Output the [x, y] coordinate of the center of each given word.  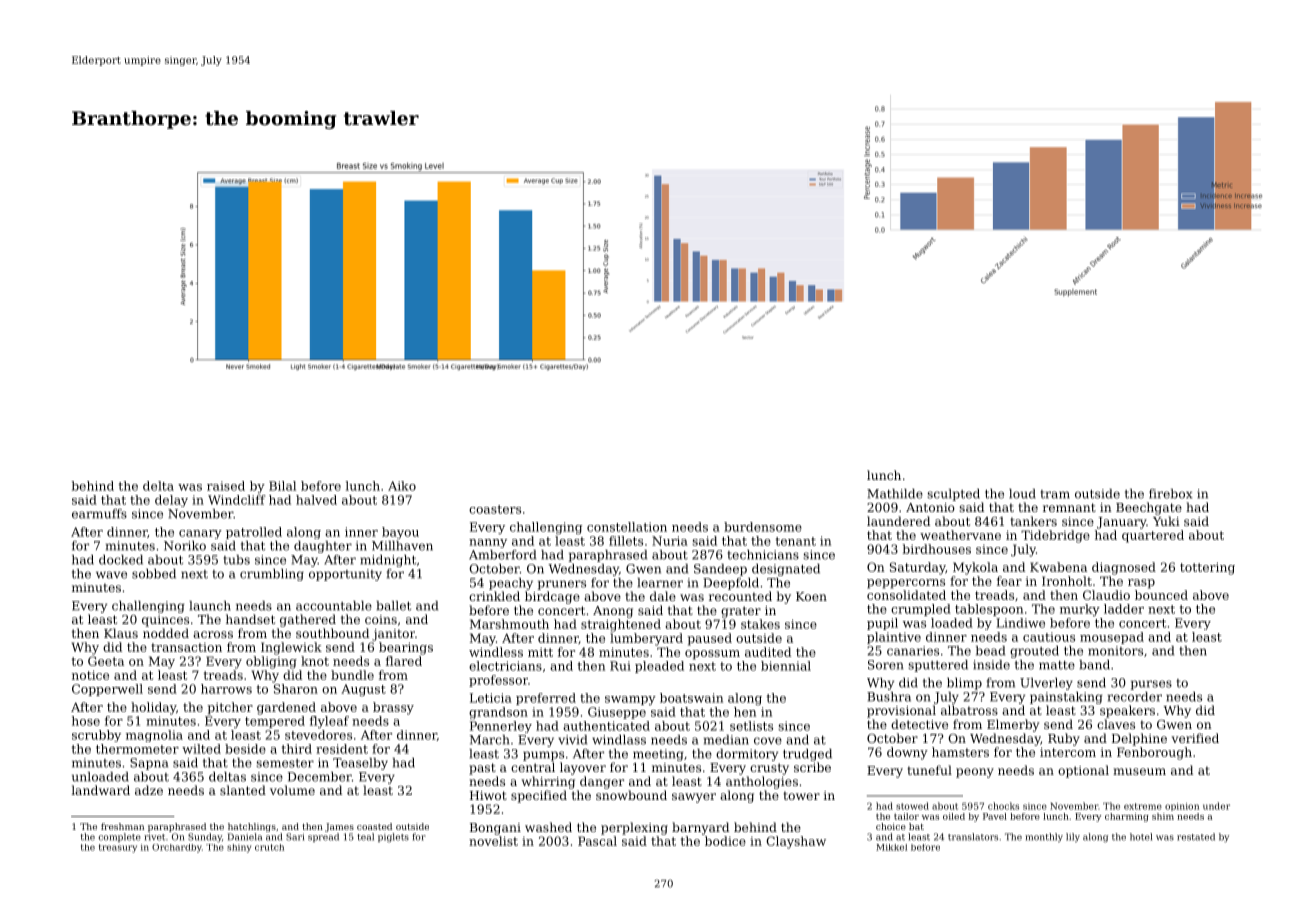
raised [226, 486]
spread [323, 837]
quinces [165, 621]
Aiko [402, 486]
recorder [1135, 697]
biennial [786, 666]
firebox [1170, 494]
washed [548, 827]
